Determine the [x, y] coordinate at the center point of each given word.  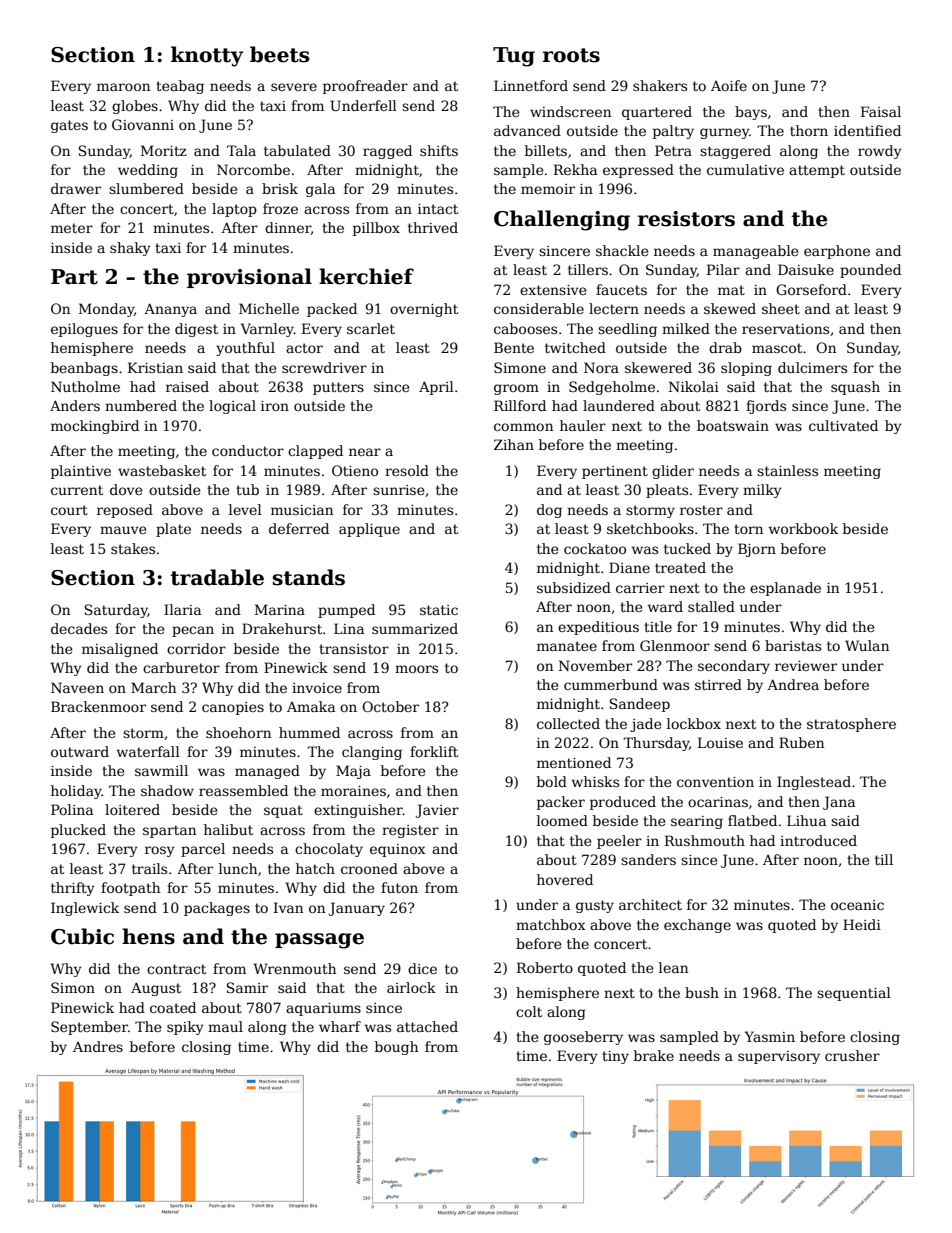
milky [762, 491]
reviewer [806, 666]
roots [571, 55]
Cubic [82, 936]
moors [416, 669]
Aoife [729, 85]
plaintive [81, 472]
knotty [207, 56]
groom [516, 389]
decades [79, 628]
